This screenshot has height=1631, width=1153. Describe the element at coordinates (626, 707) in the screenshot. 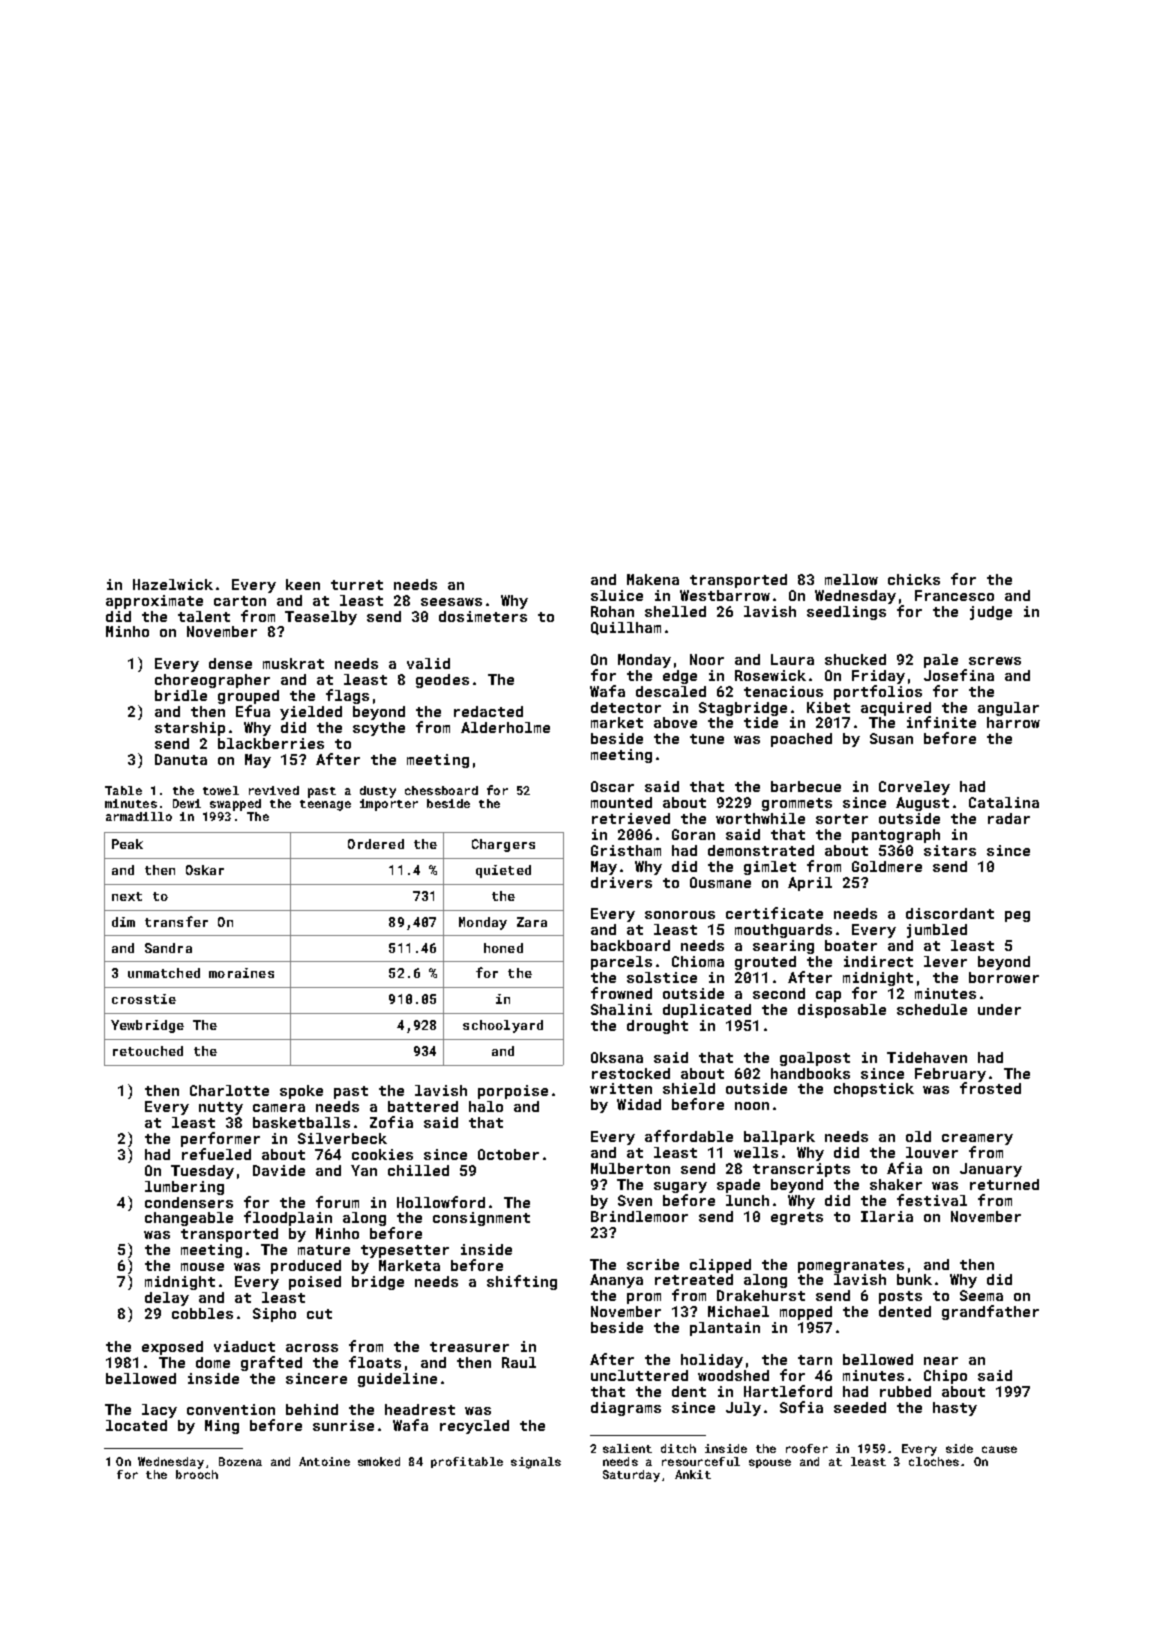

I see `detector` at that location.
